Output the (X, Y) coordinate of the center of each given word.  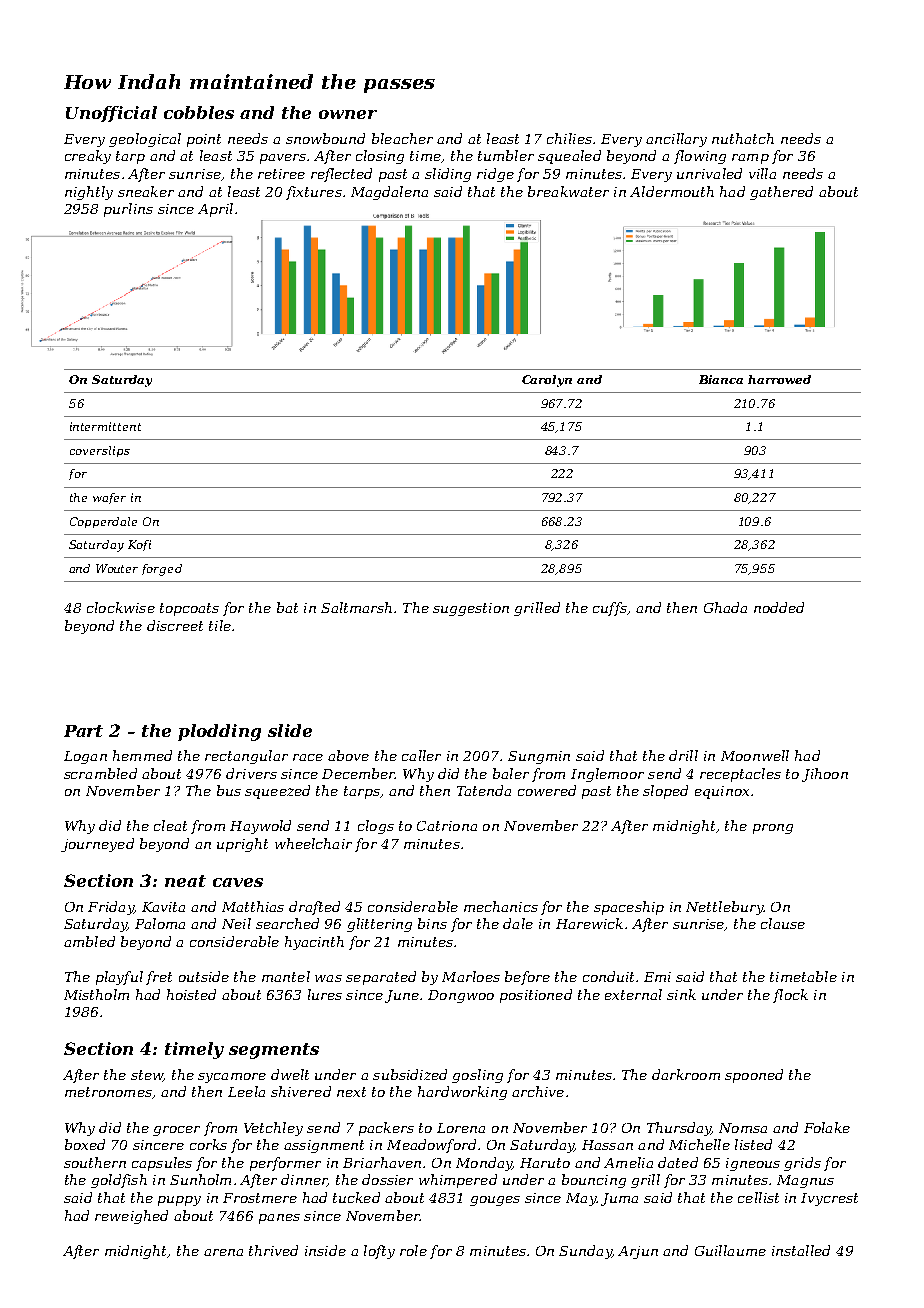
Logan (85, 757)
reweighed (131, 1217)
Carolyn (547, 381)
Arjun (638, 1252)
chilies (569, 138)
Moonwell (755, 755)
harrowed (779, 379)
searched (287, 923)
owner (348, 114)
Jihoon (825, 775)
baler (511, 773)
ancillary (676, 140)
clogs (376, 827)
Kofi (139, 545)
